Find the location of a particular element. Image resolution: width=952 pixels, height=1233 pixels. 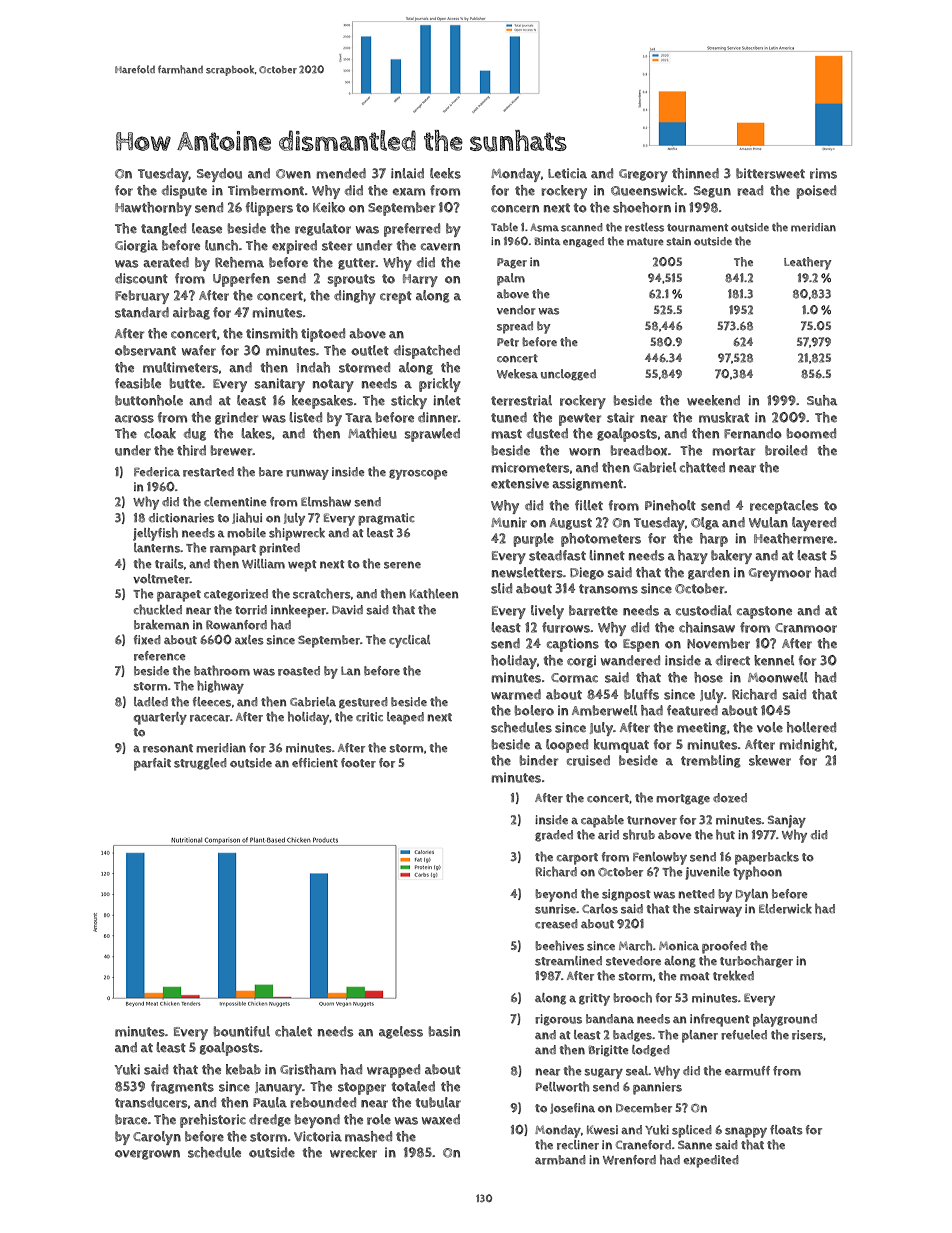

terrestrial is located at coordinates (521, 400).
